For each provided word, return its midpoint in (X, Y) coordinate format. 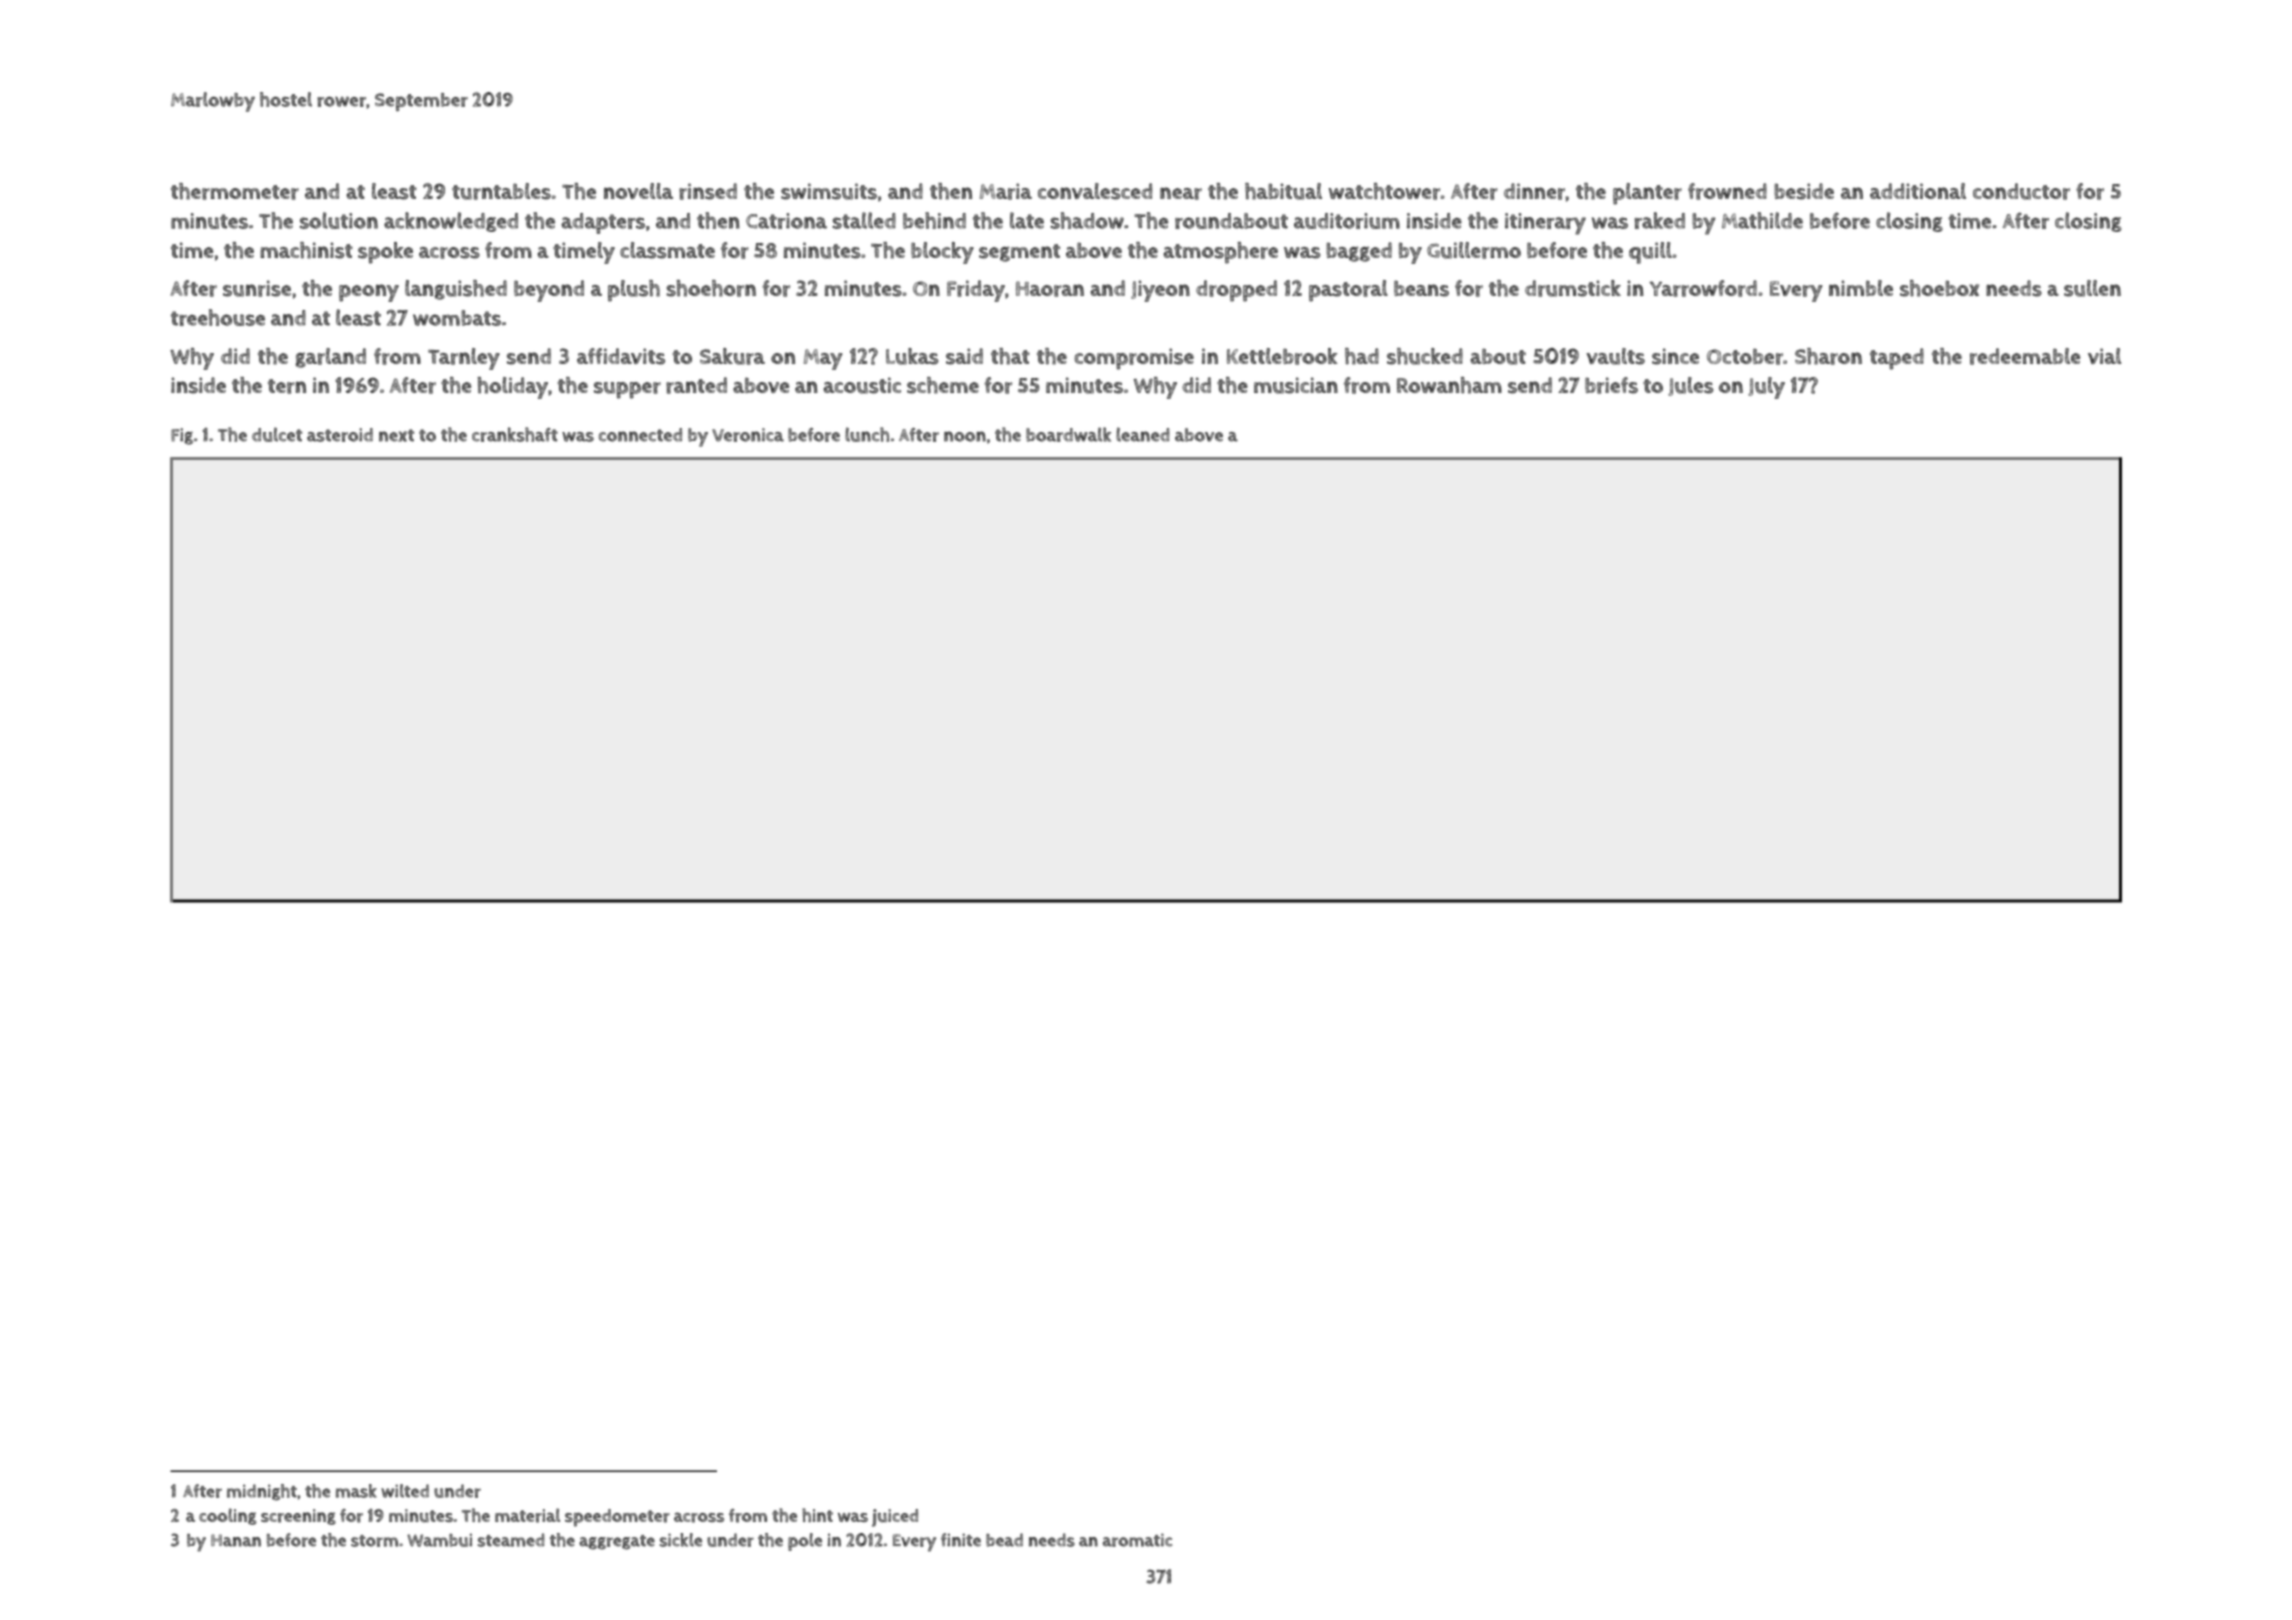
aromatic (1137, 1540)
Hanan (236, 1540)
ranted (696, 385)
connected (640, 435)
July (1766, 388)
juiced (895, 1518)
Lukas (912, 356)
